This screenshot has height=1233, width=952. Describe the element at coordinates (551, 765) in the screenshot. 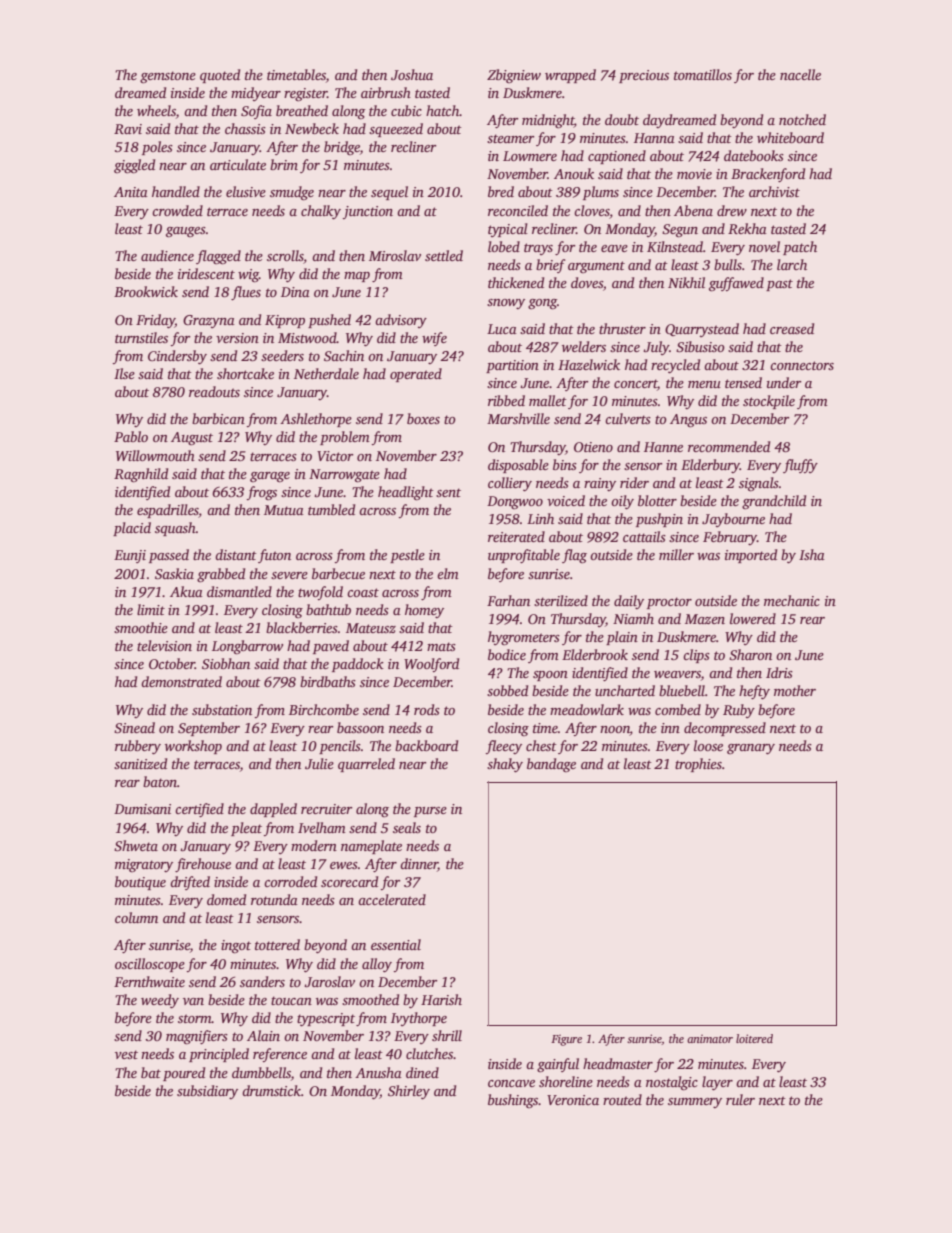

I see `bandage` at that location.
